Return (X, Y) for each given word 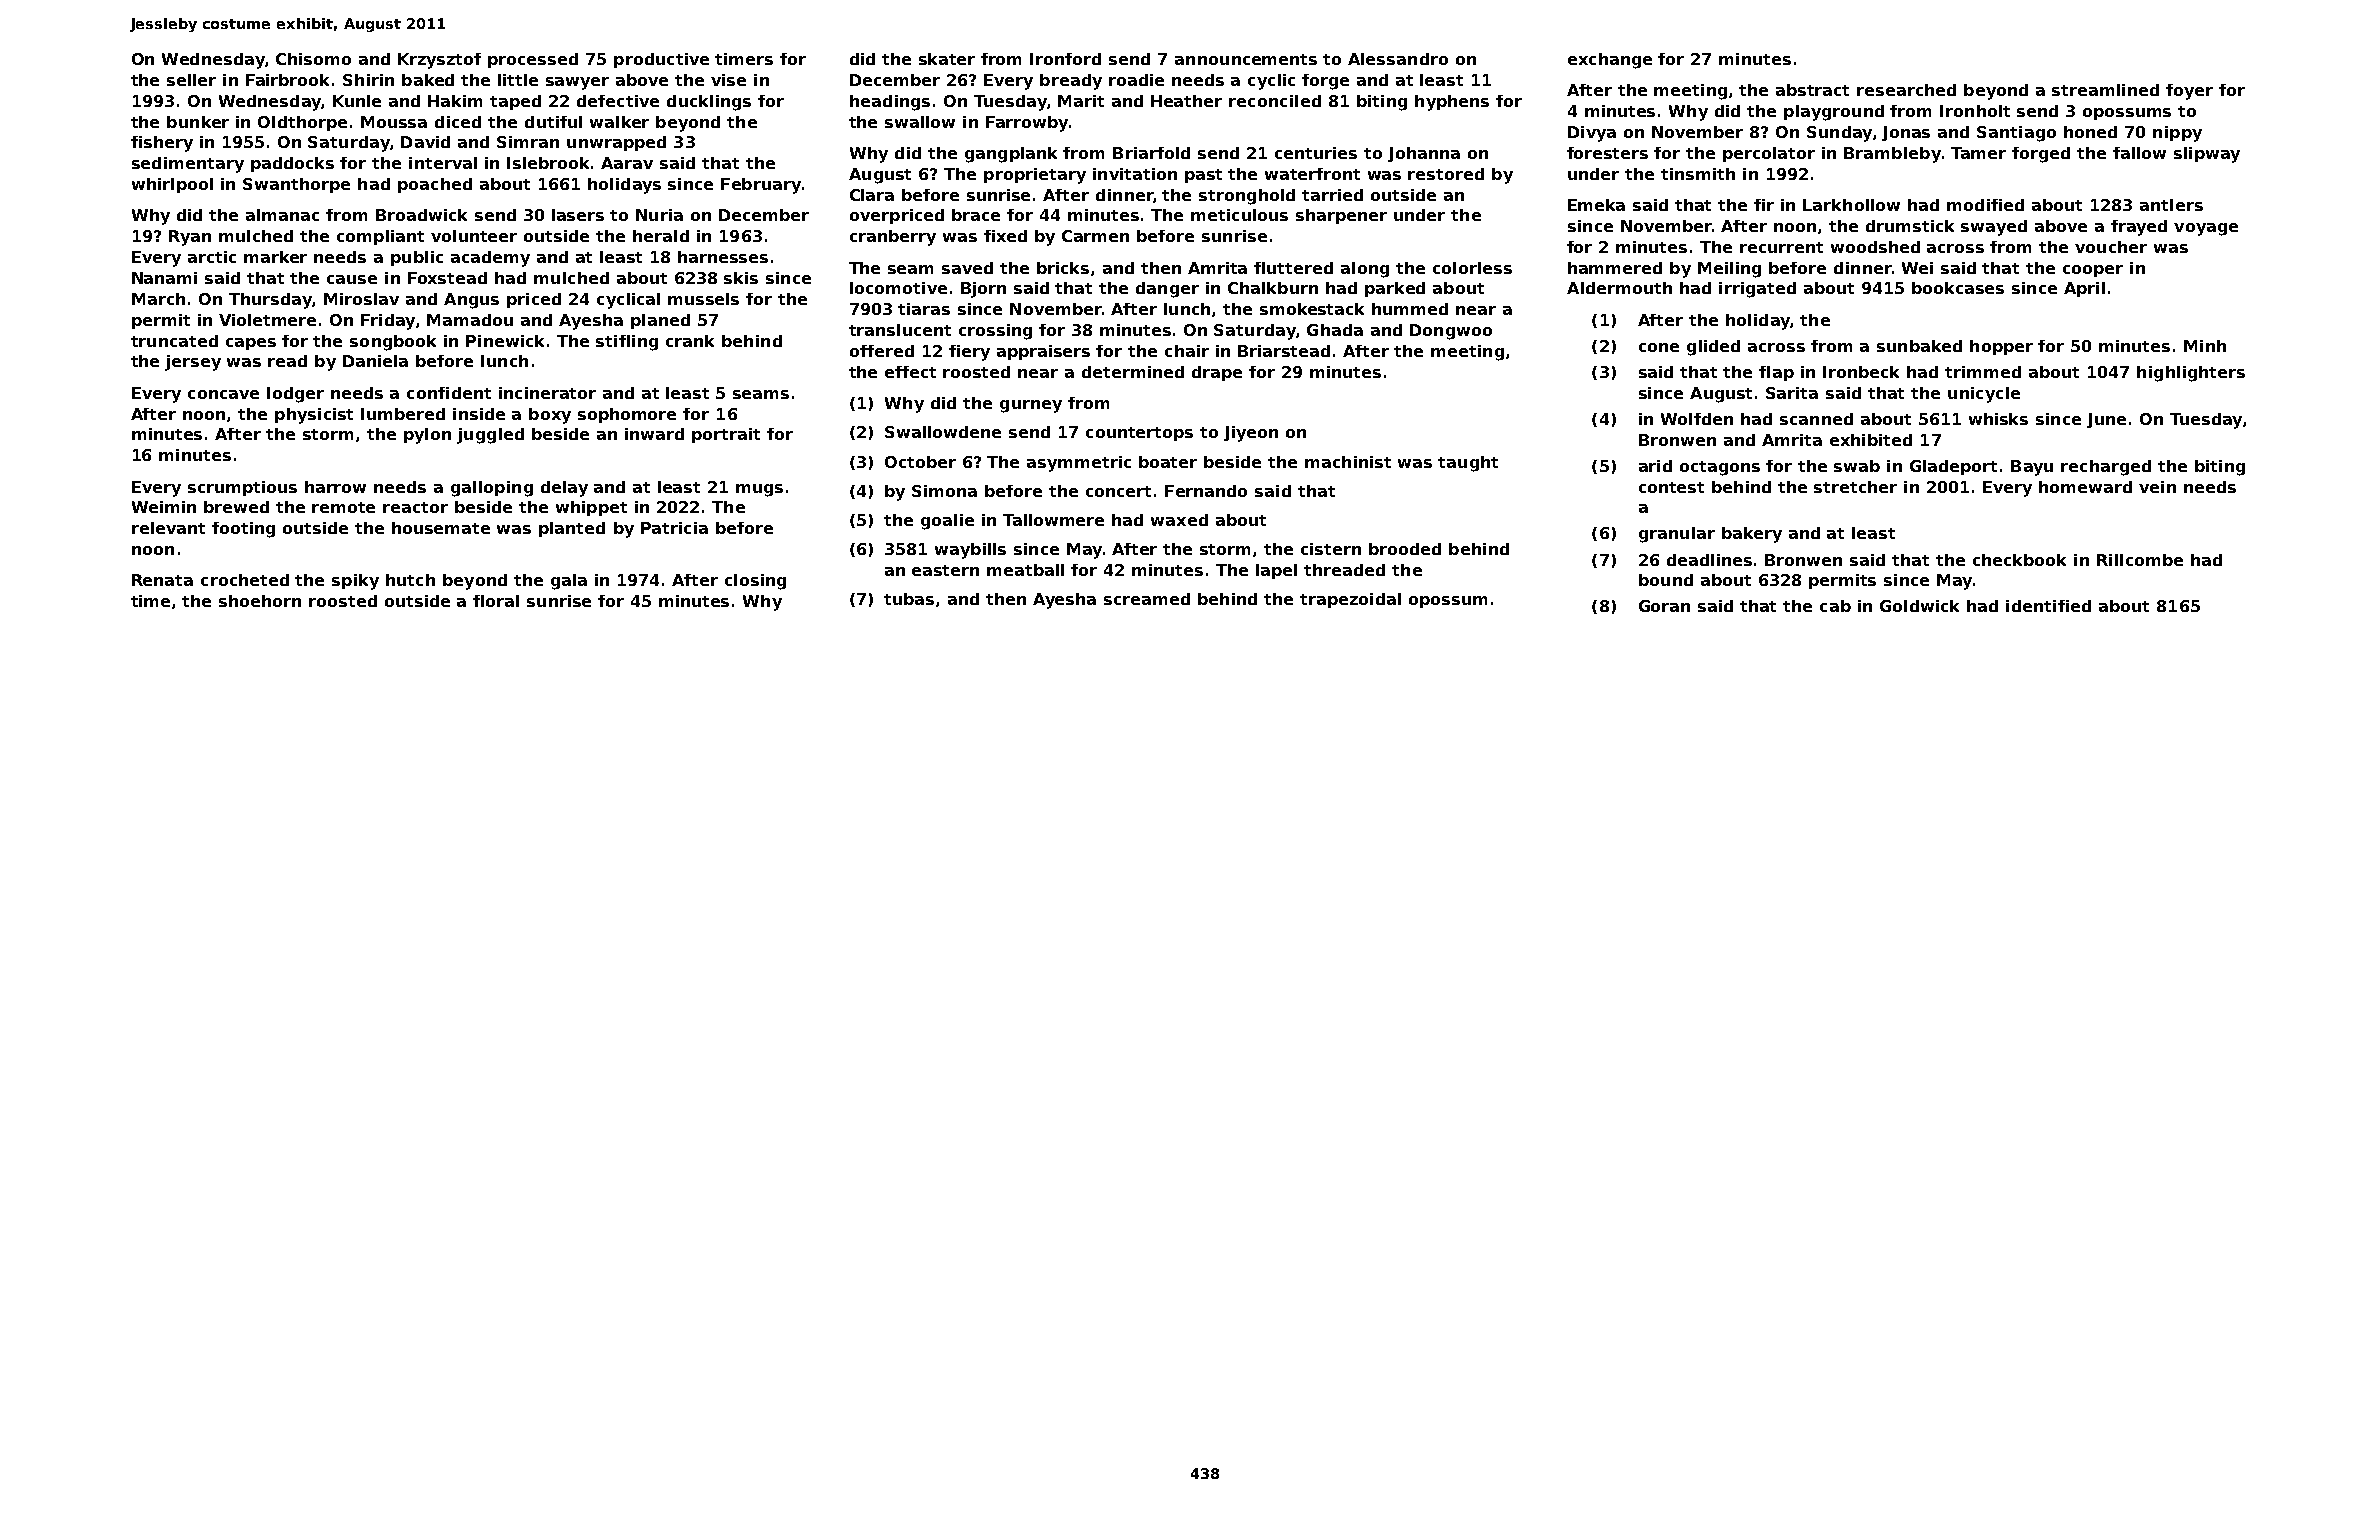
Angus (471, 301)
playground (1834, 113)
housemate (441, 528)
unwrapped (616, 143)
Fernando (1206, 491)
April (2084, 289)
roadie (1136, 80)
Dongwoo (1451, 332)
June (2106, 420)
